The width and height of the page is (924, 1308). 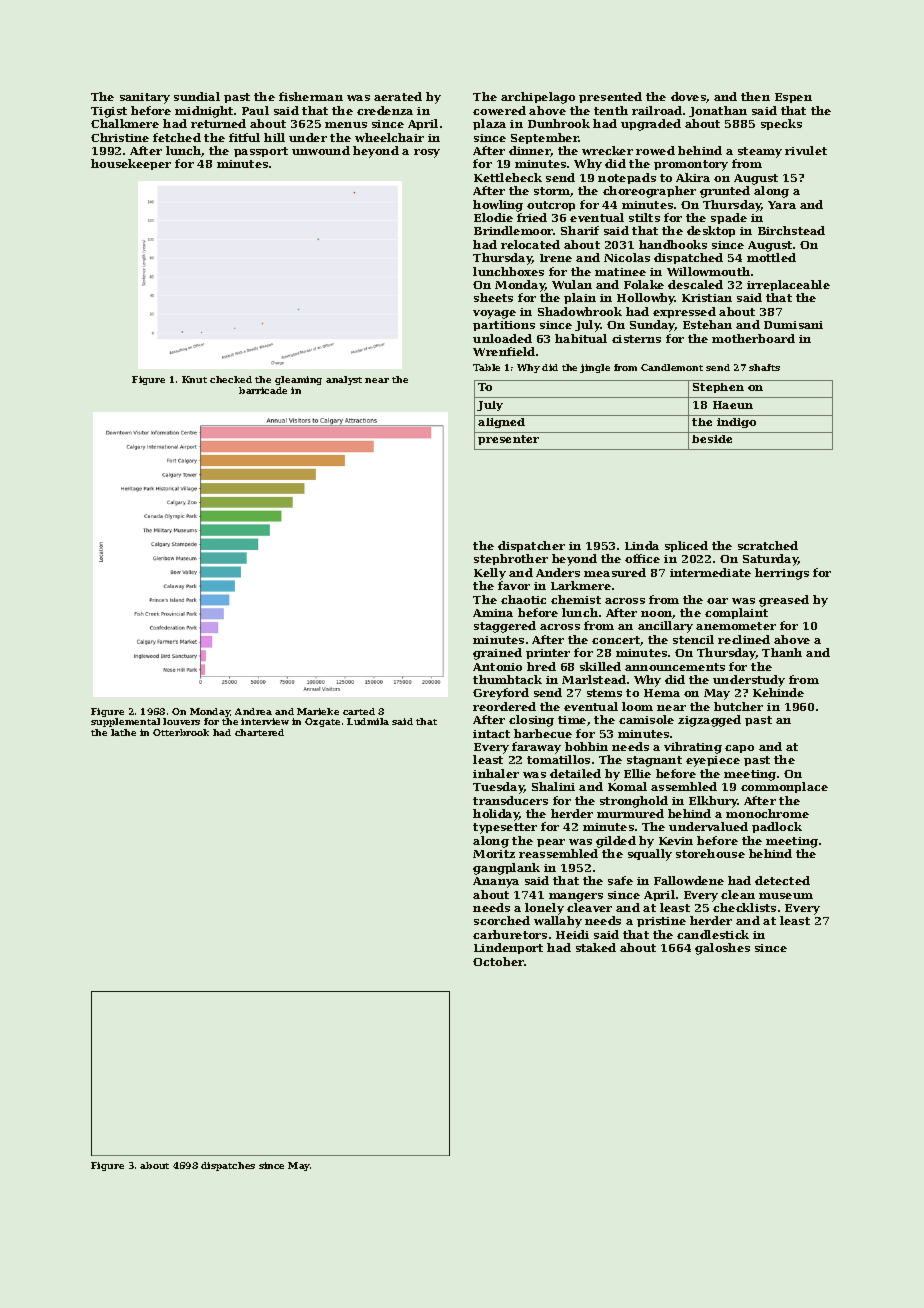 I want to click on Irene, so click(x=556, y=258).
